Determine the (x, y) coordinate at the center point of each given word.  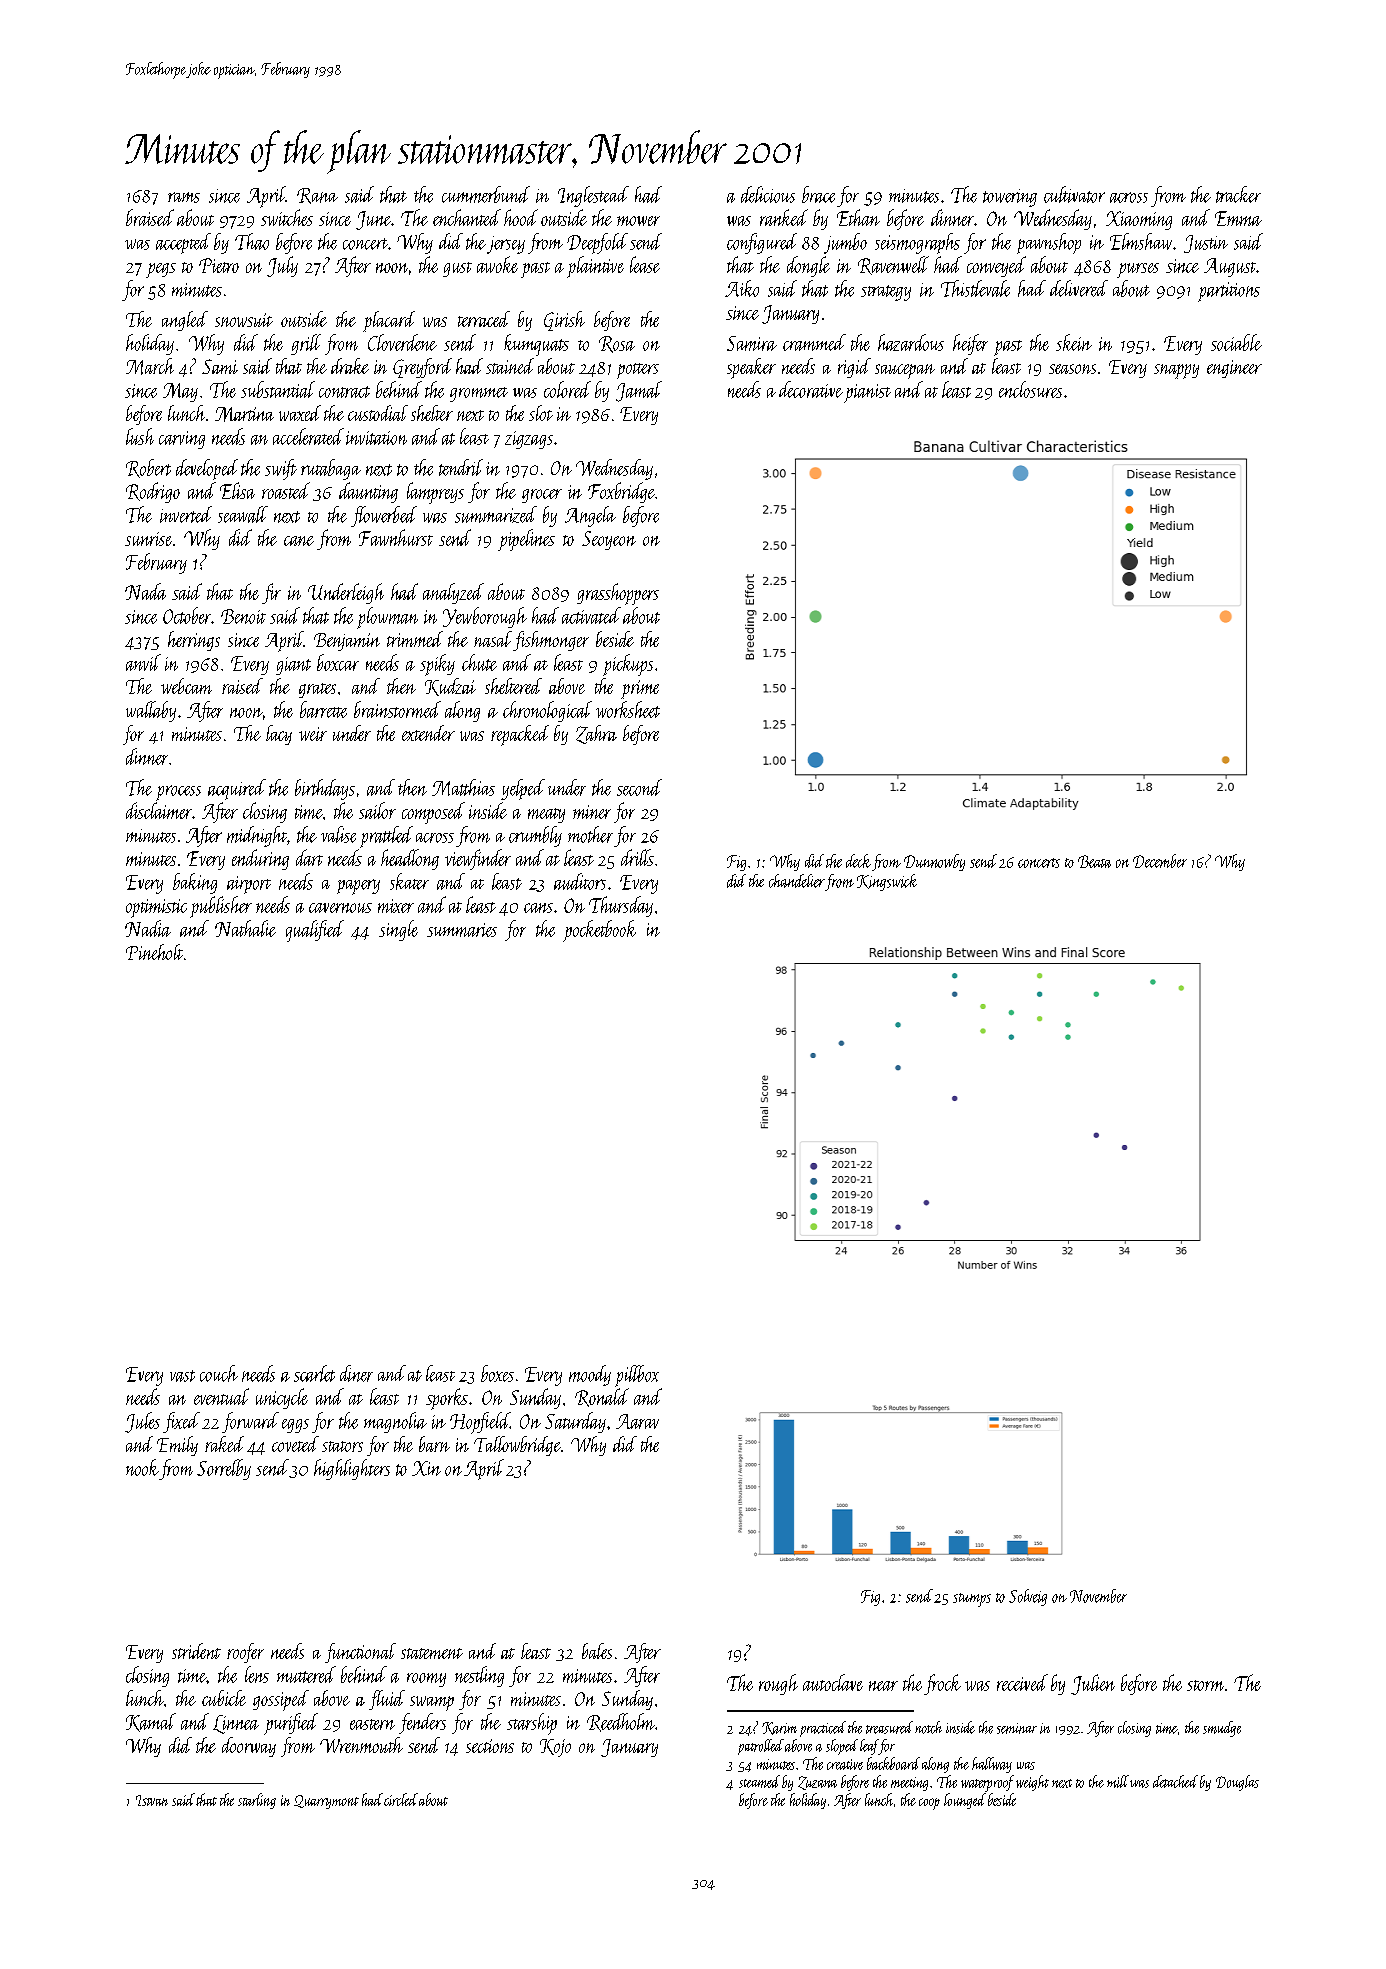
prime (640, 689)
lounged (965, 1801)
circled (401, 1799)
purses (1138, 270)
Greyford (422, 368)
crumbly (535, 836)
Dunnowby (934, 862)
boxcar (338, 662)
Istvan (152, 1800)
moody (590, 1375)
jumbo (845, 243)
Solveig (1028, 1597)
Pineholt (154, 952)
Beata (1094, 861)
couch (219, 1373)
